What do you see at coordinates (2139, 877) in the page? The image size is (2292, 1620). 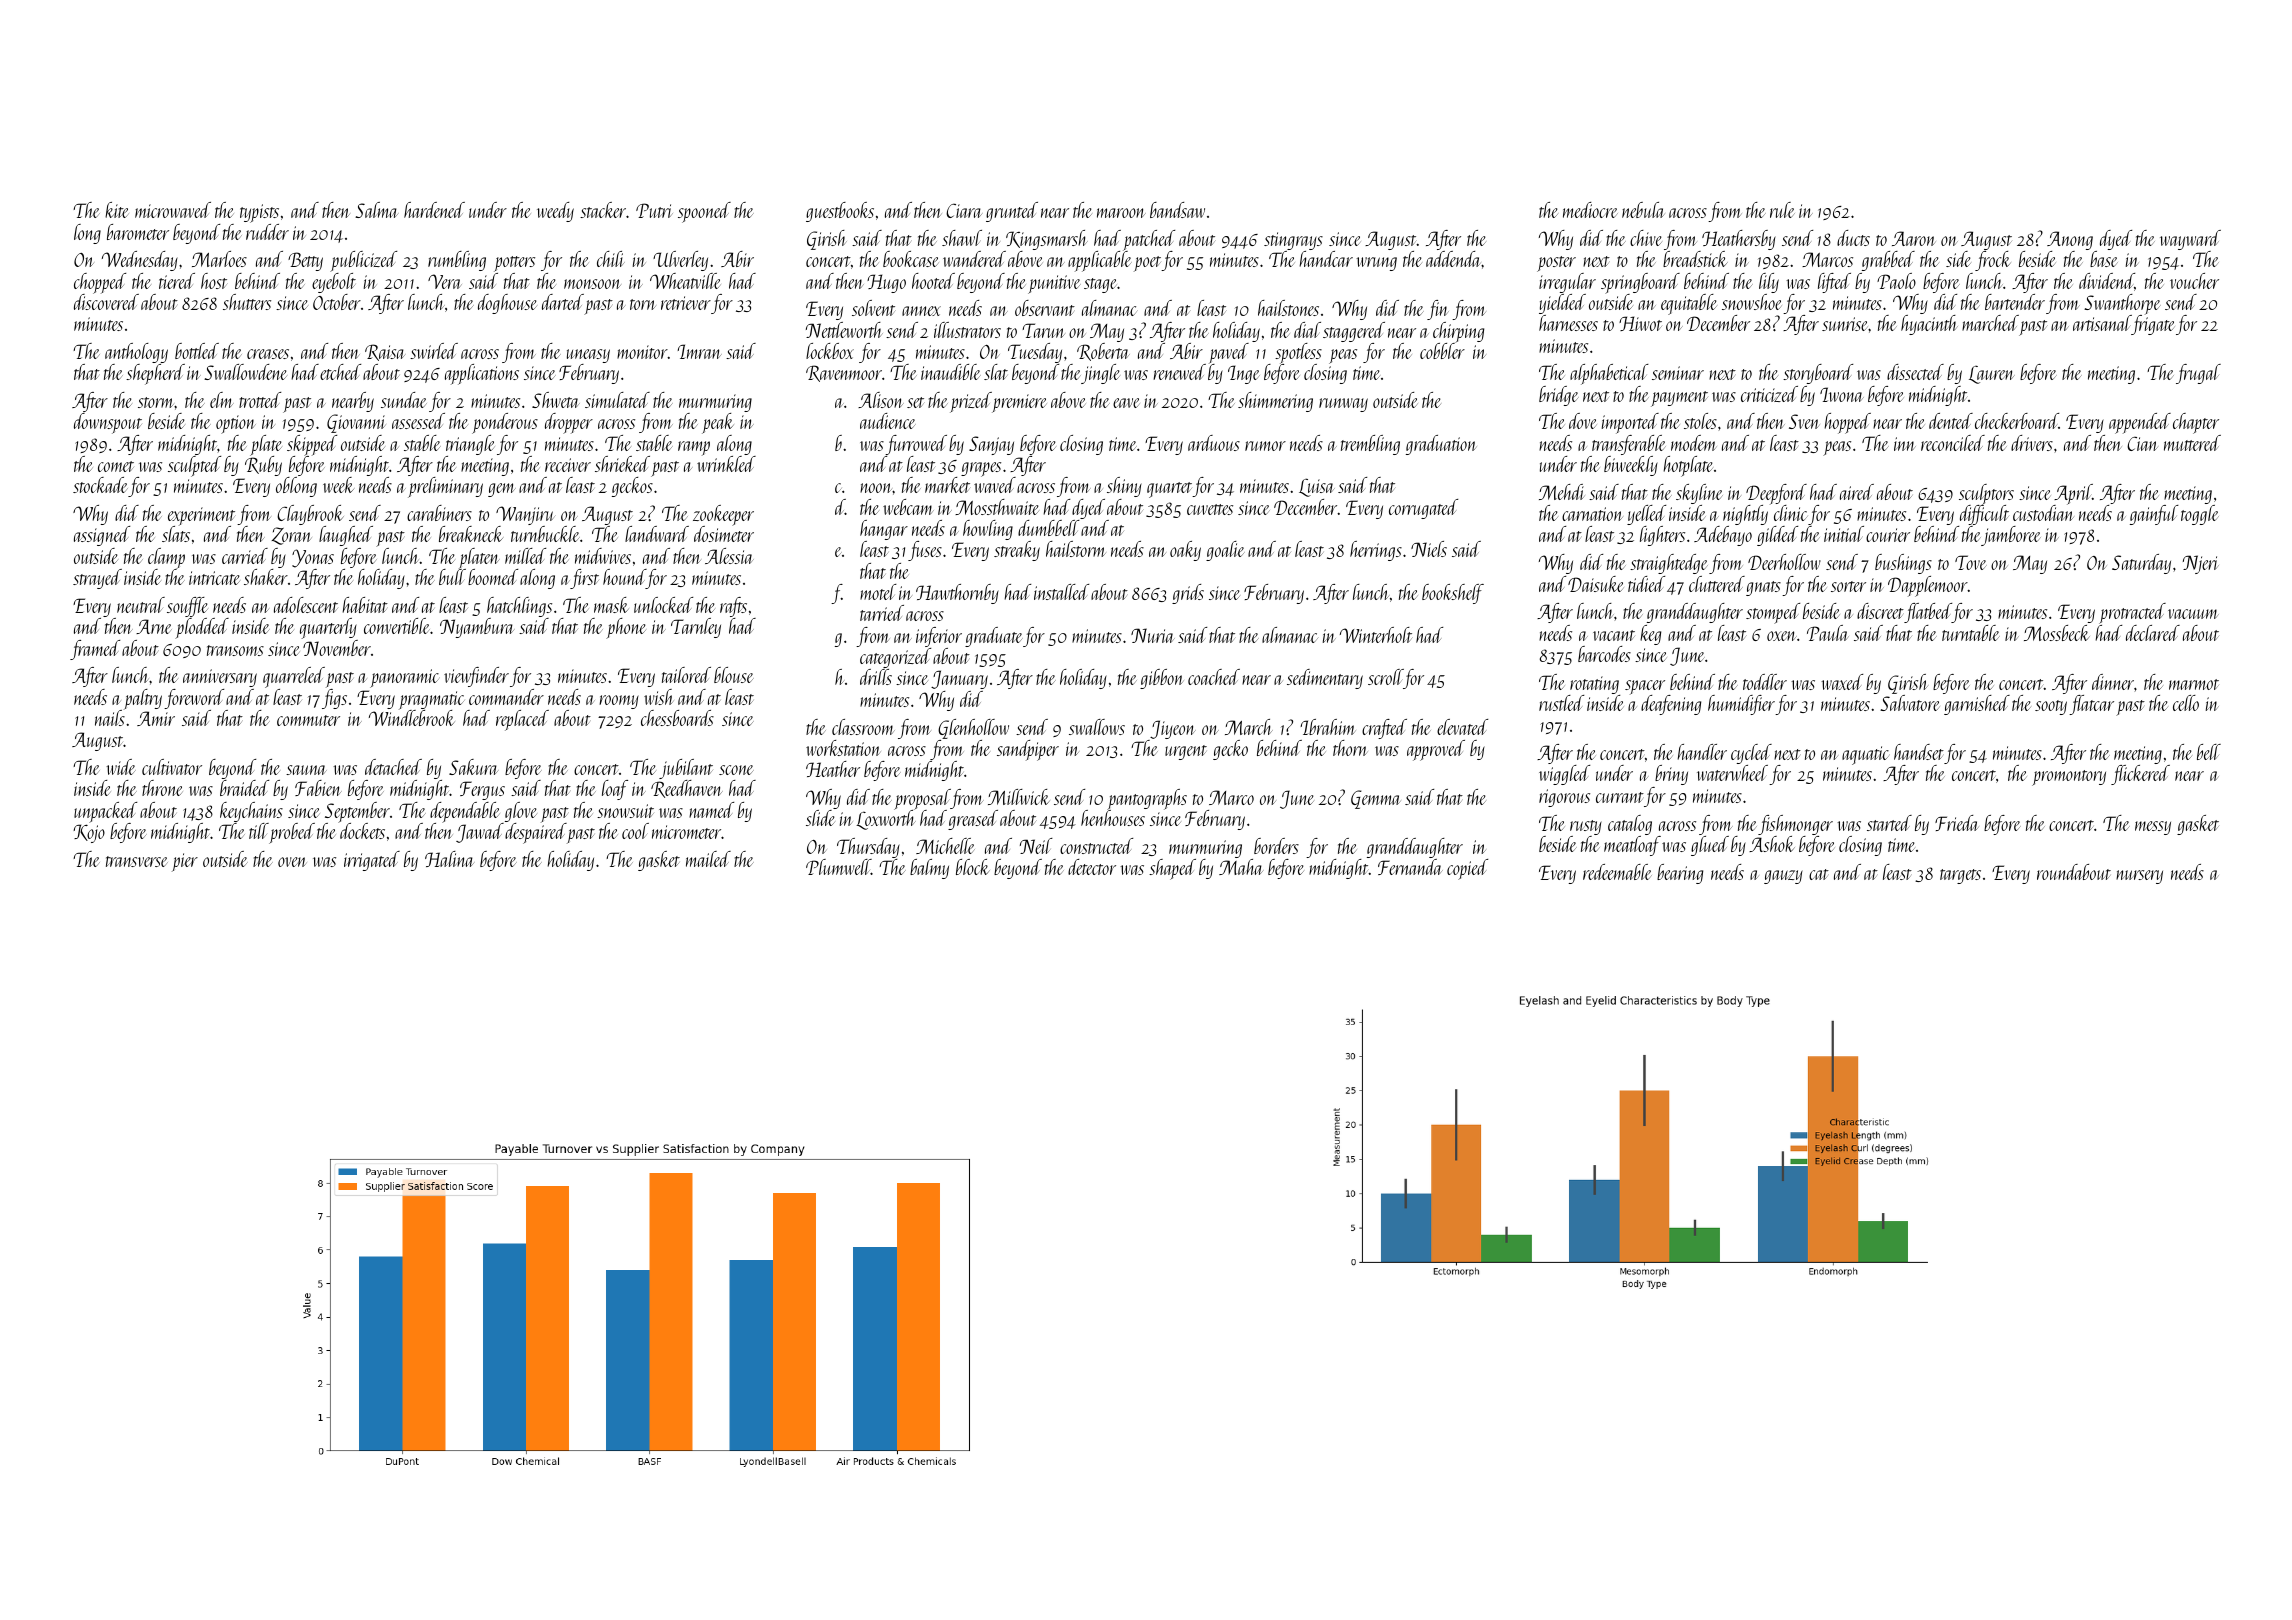 I see `nursery` at bounding box center [2139, 877].
